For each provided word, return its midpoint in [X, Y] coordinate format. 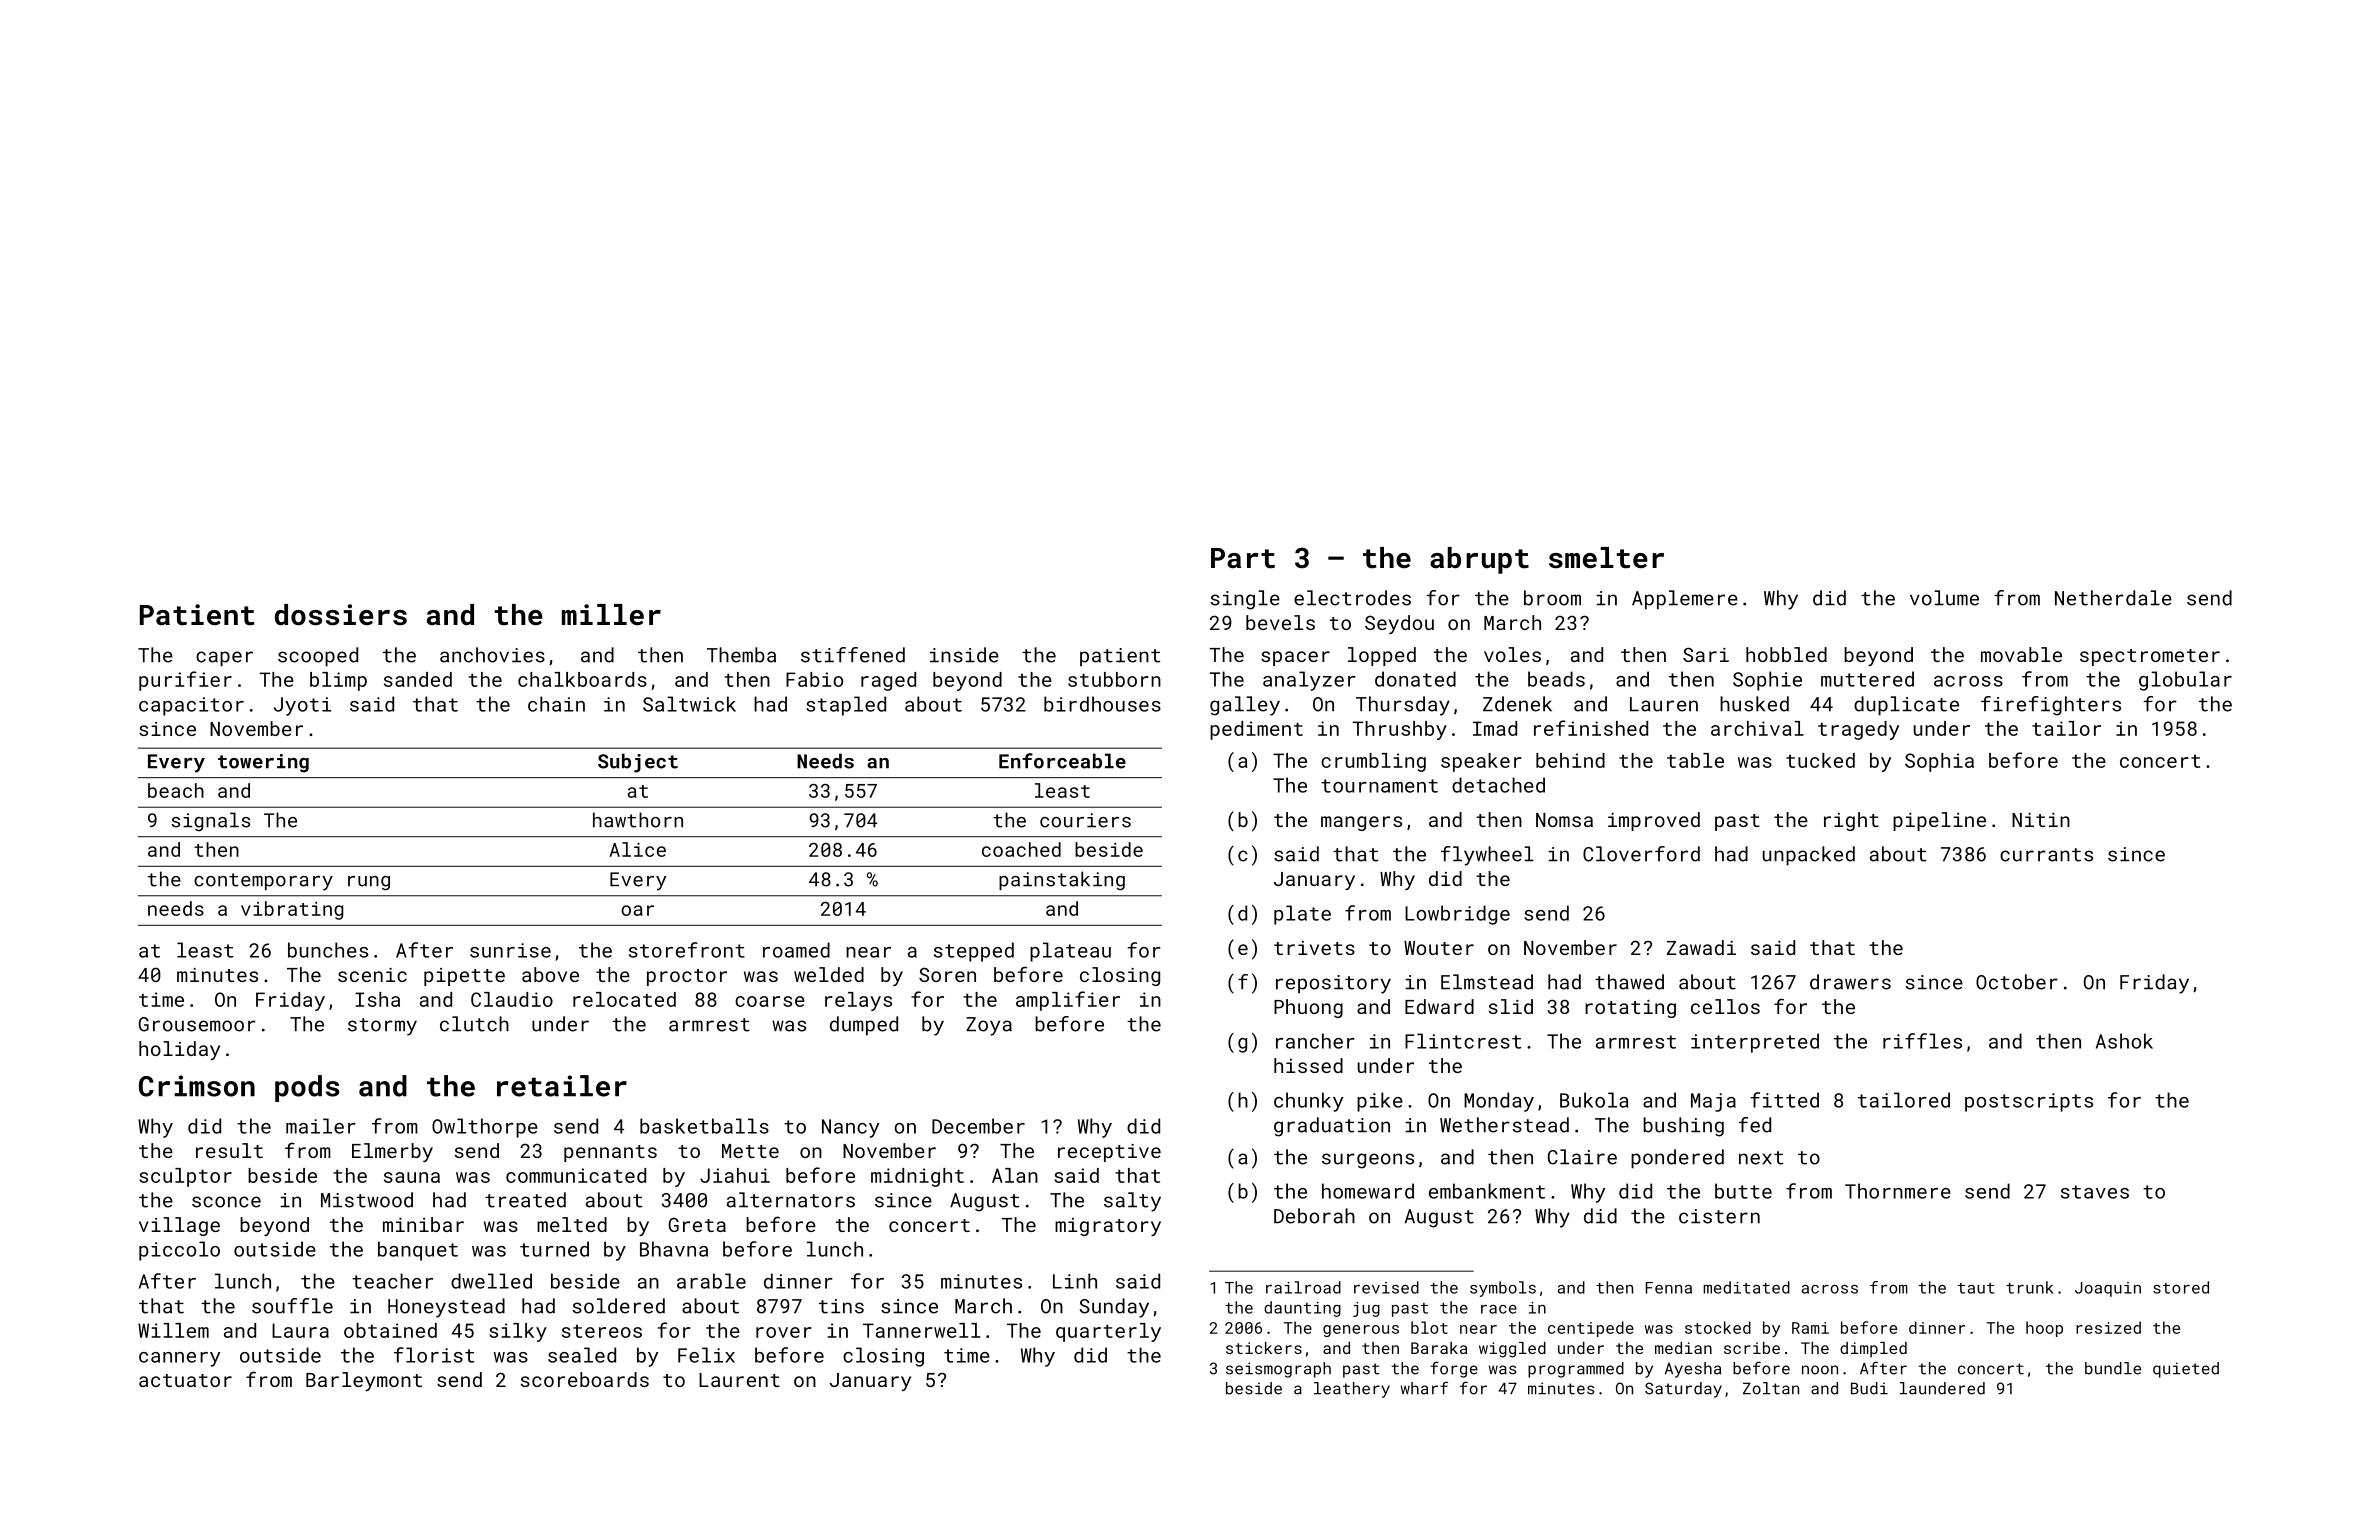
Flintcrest [1463, 1041]
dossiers [341, 615]
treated [525, 1200]
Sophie [1767, 681]
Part [1243, 558]
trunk [2030, 1287]
